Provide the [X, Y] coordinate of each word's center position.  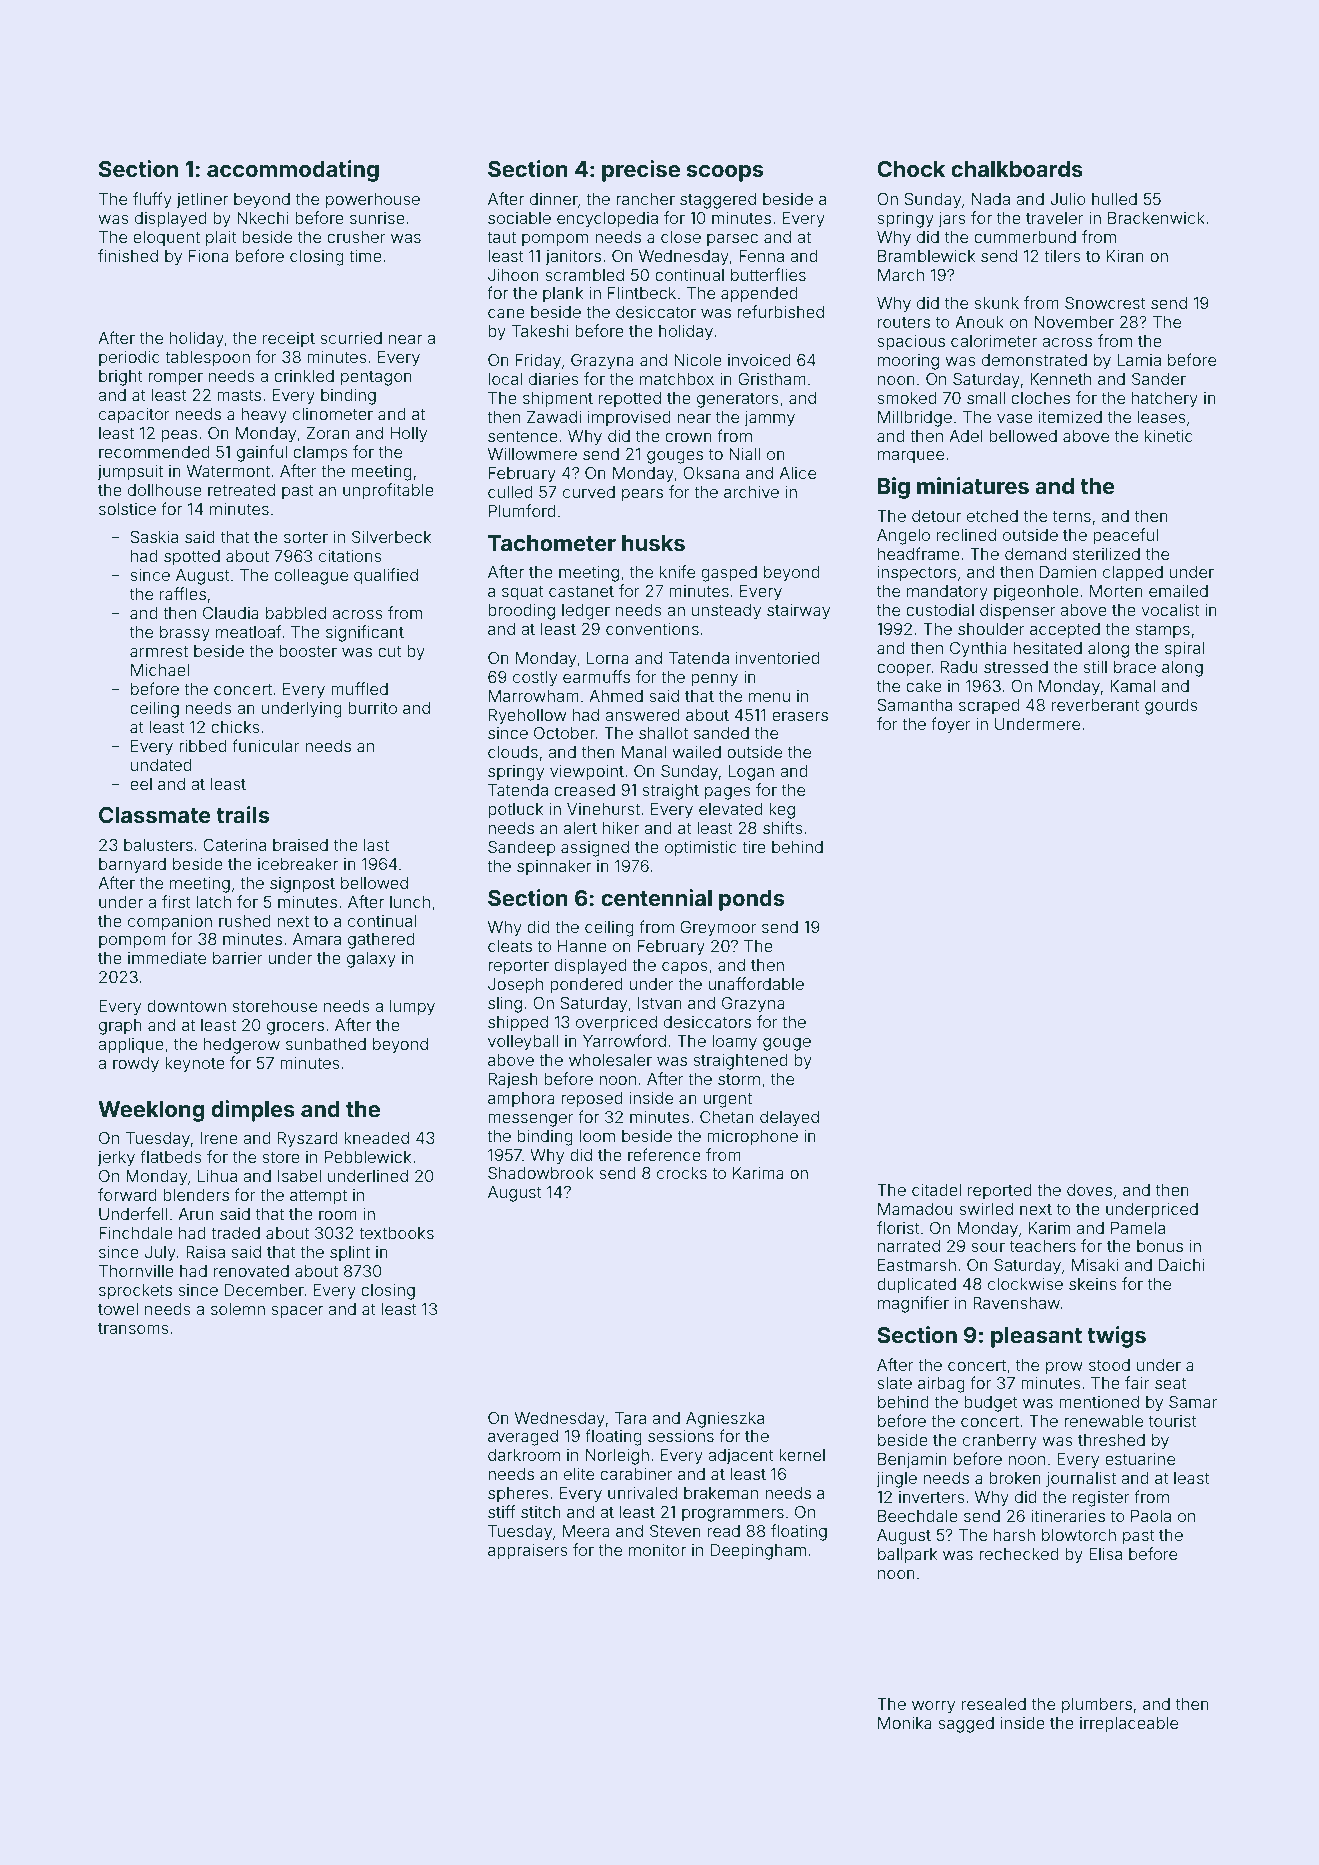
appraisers [528, 1552]
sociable [519, 218]
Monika [905, 1723]
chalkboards [1017, 169]
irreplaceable [1129, 1725]
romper [175, 379]
